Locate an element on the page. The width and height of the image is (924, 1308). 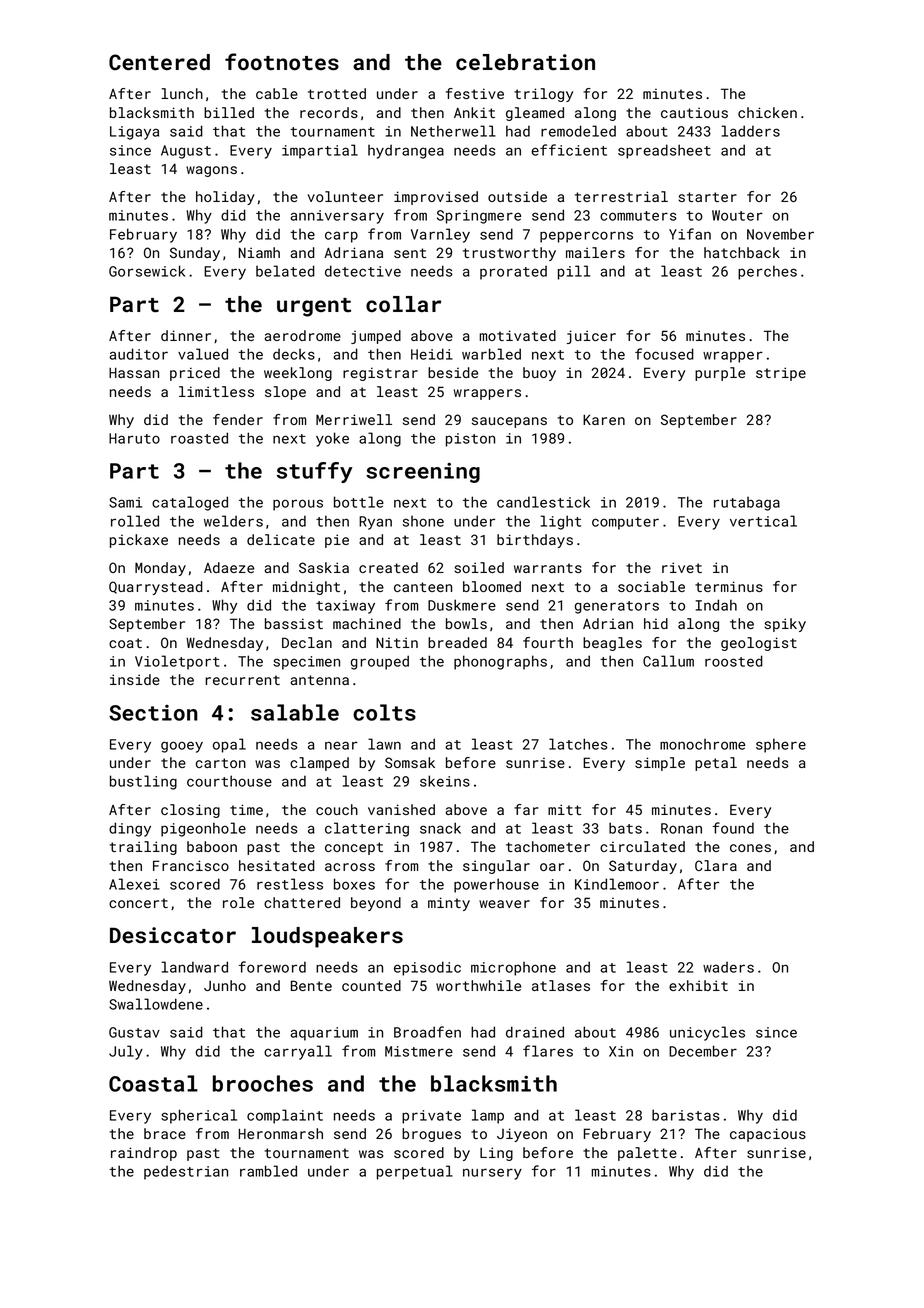
hid is located at coordinates (656, 623).
